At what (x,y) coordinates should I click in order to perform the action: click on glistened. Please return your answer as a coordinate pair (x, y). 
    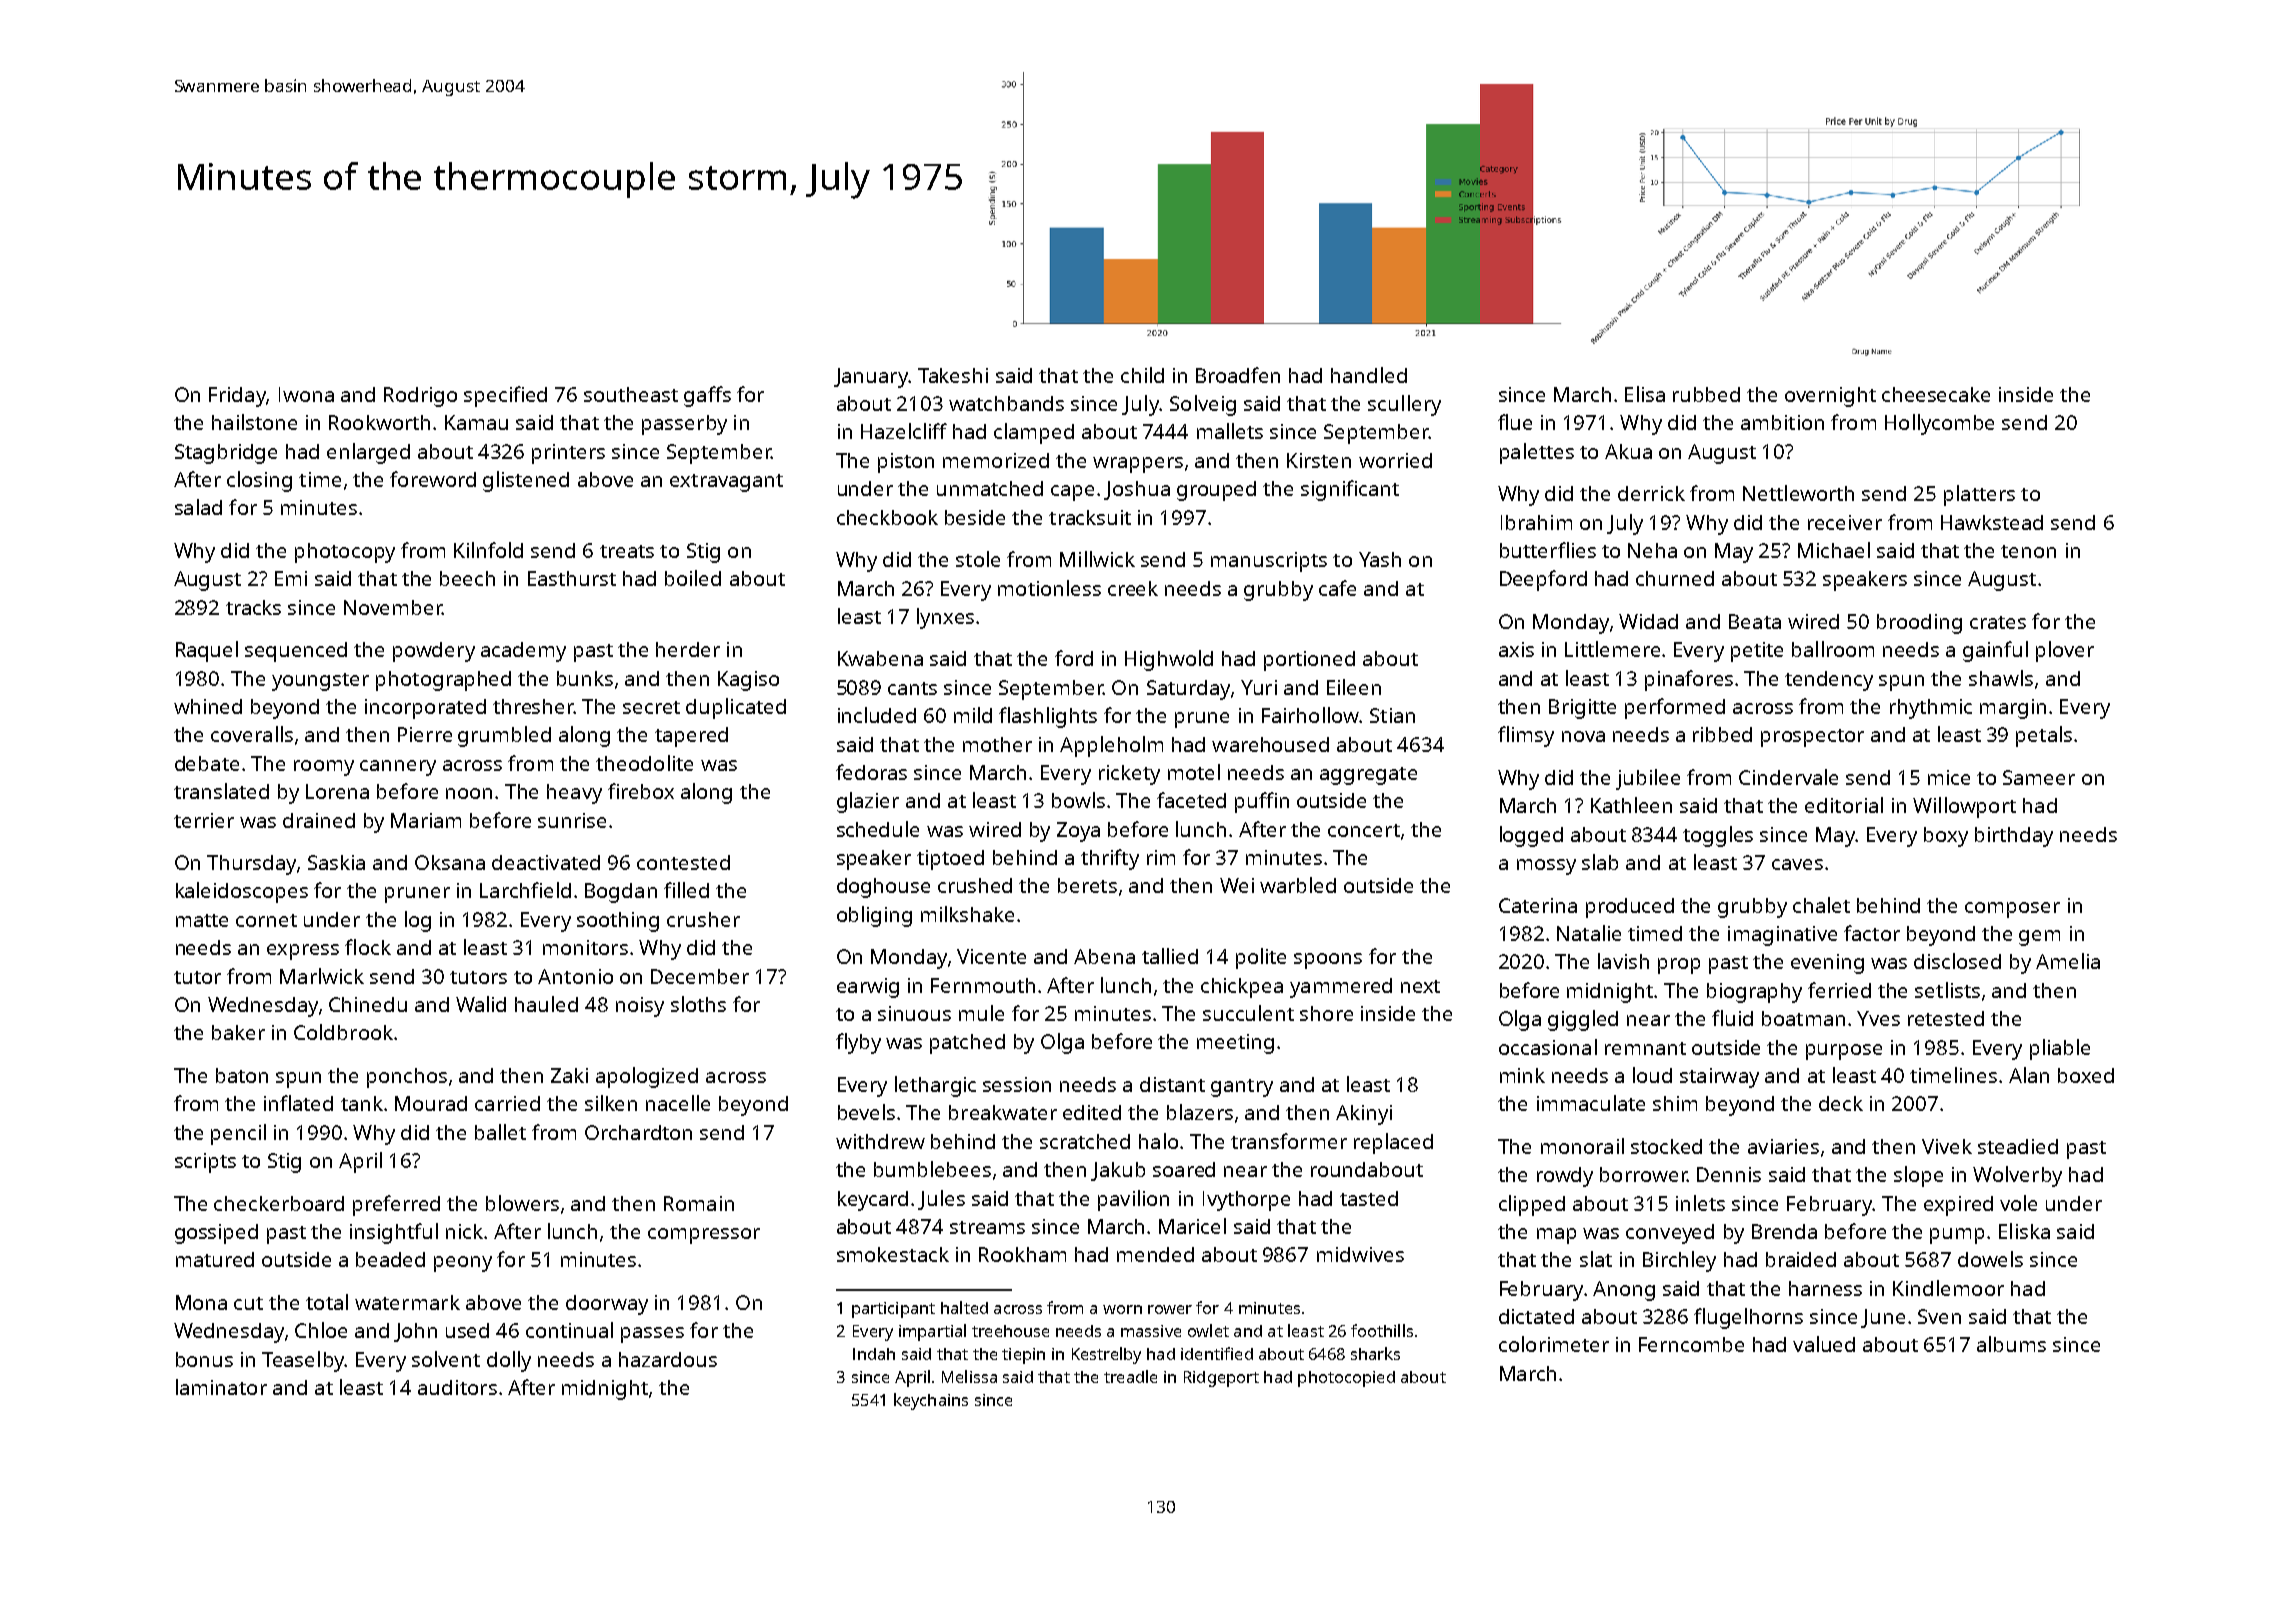
    Looking at the image, I should click on (526, 481).
